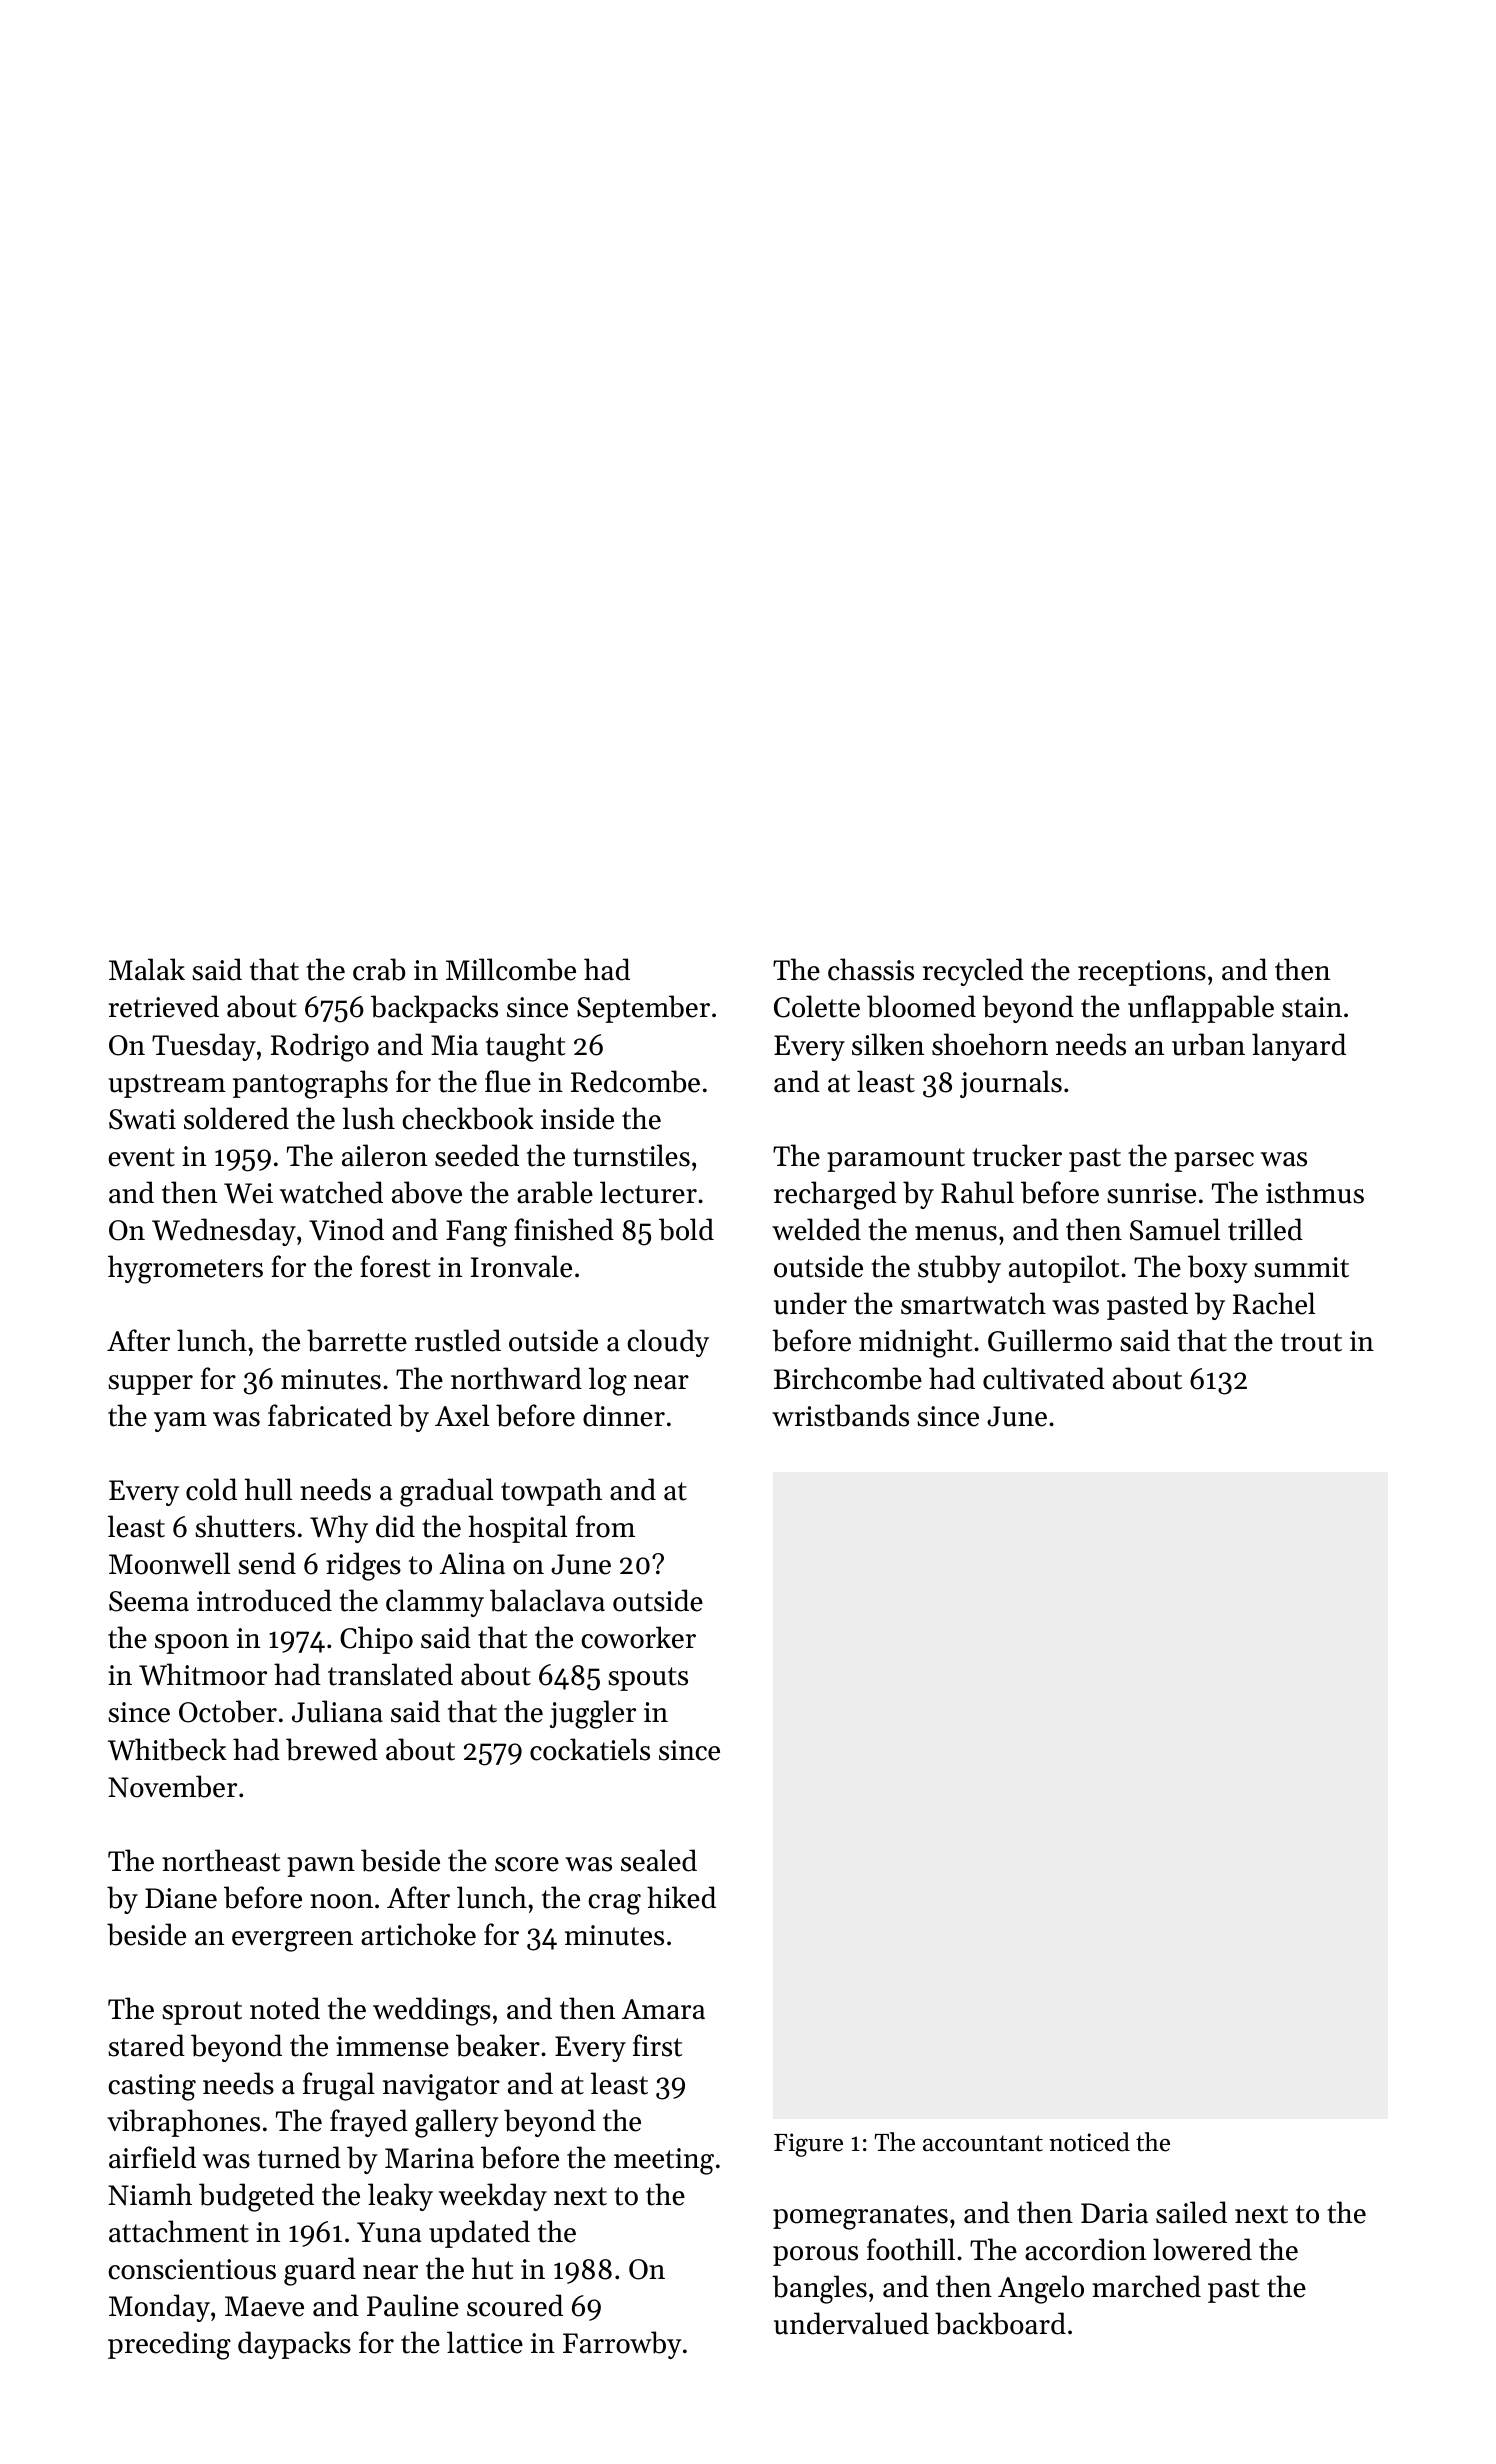  What do you see at coordinates (142, 1119) in the page?
I see `Swati` at bounding box center [142, 1119].
